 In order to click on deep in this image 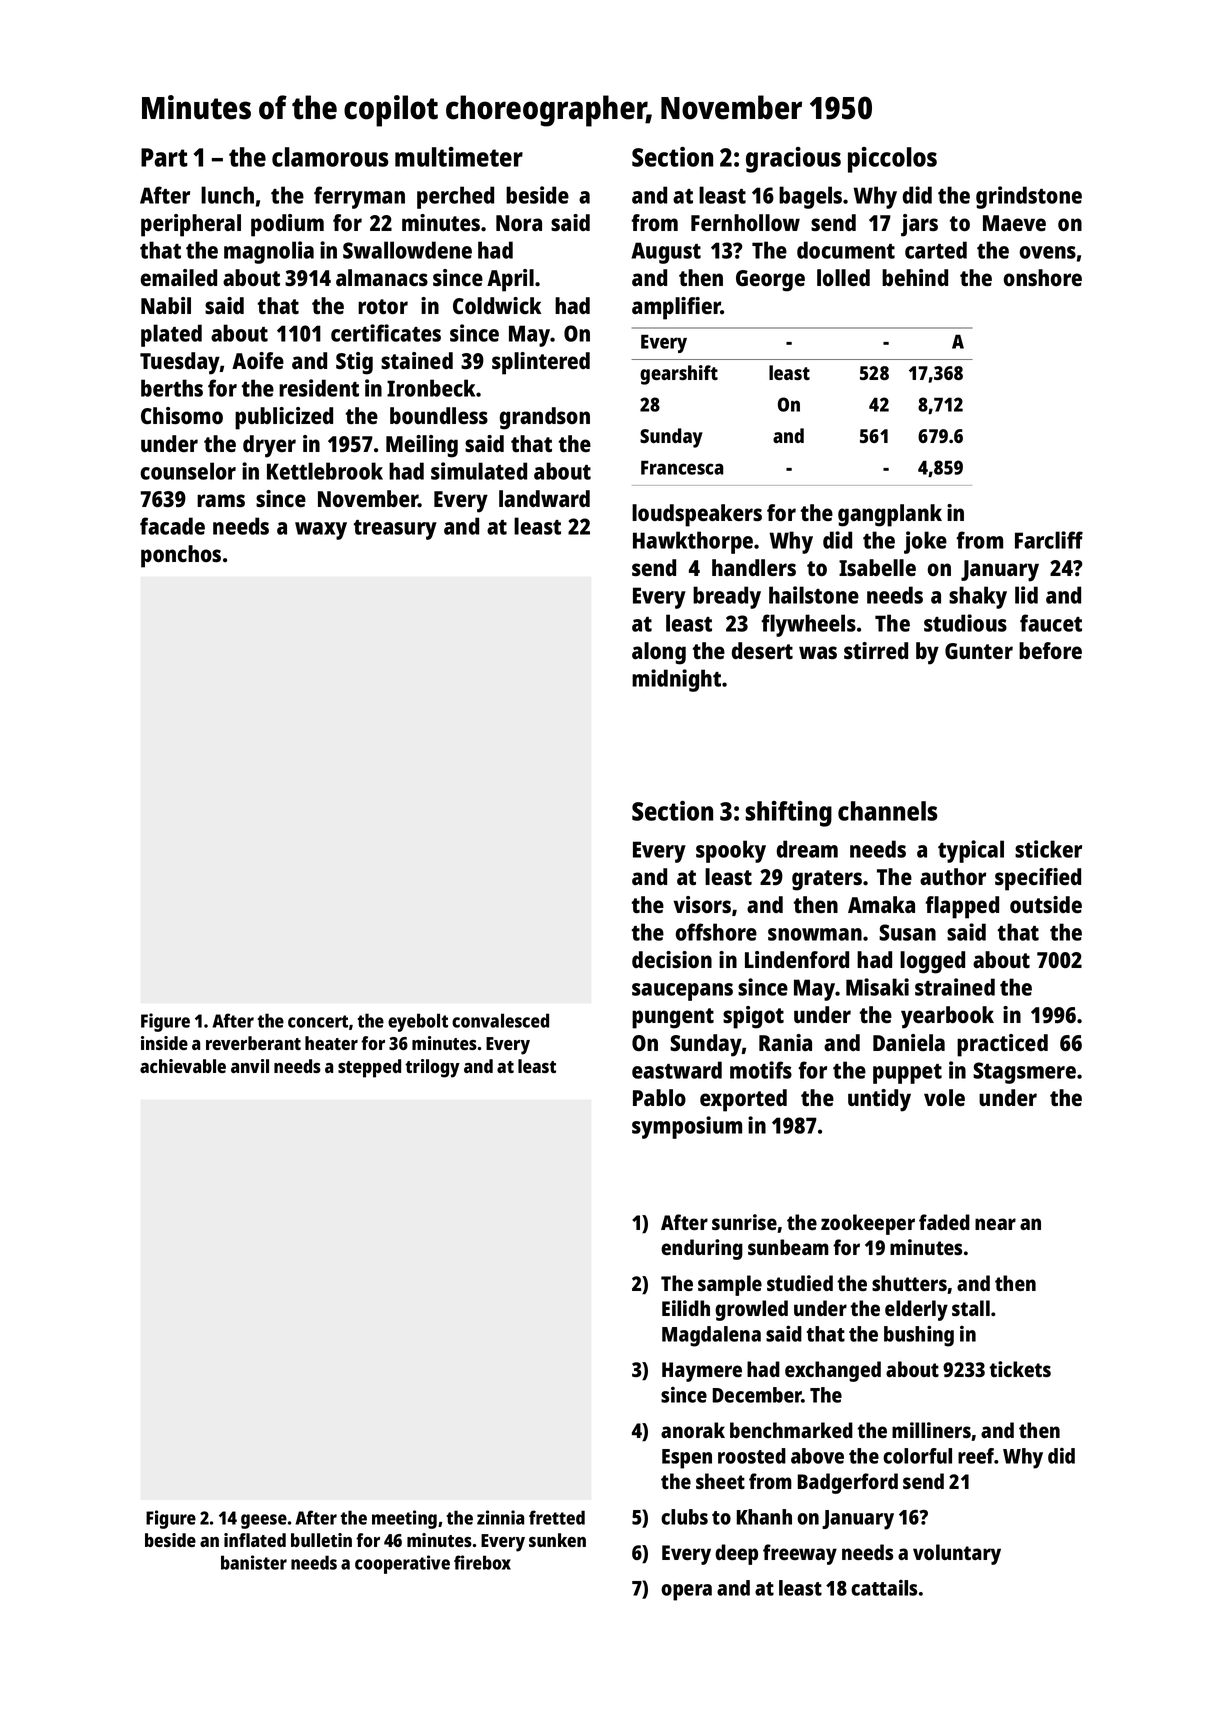, I will do `click(736, 1554)`.
